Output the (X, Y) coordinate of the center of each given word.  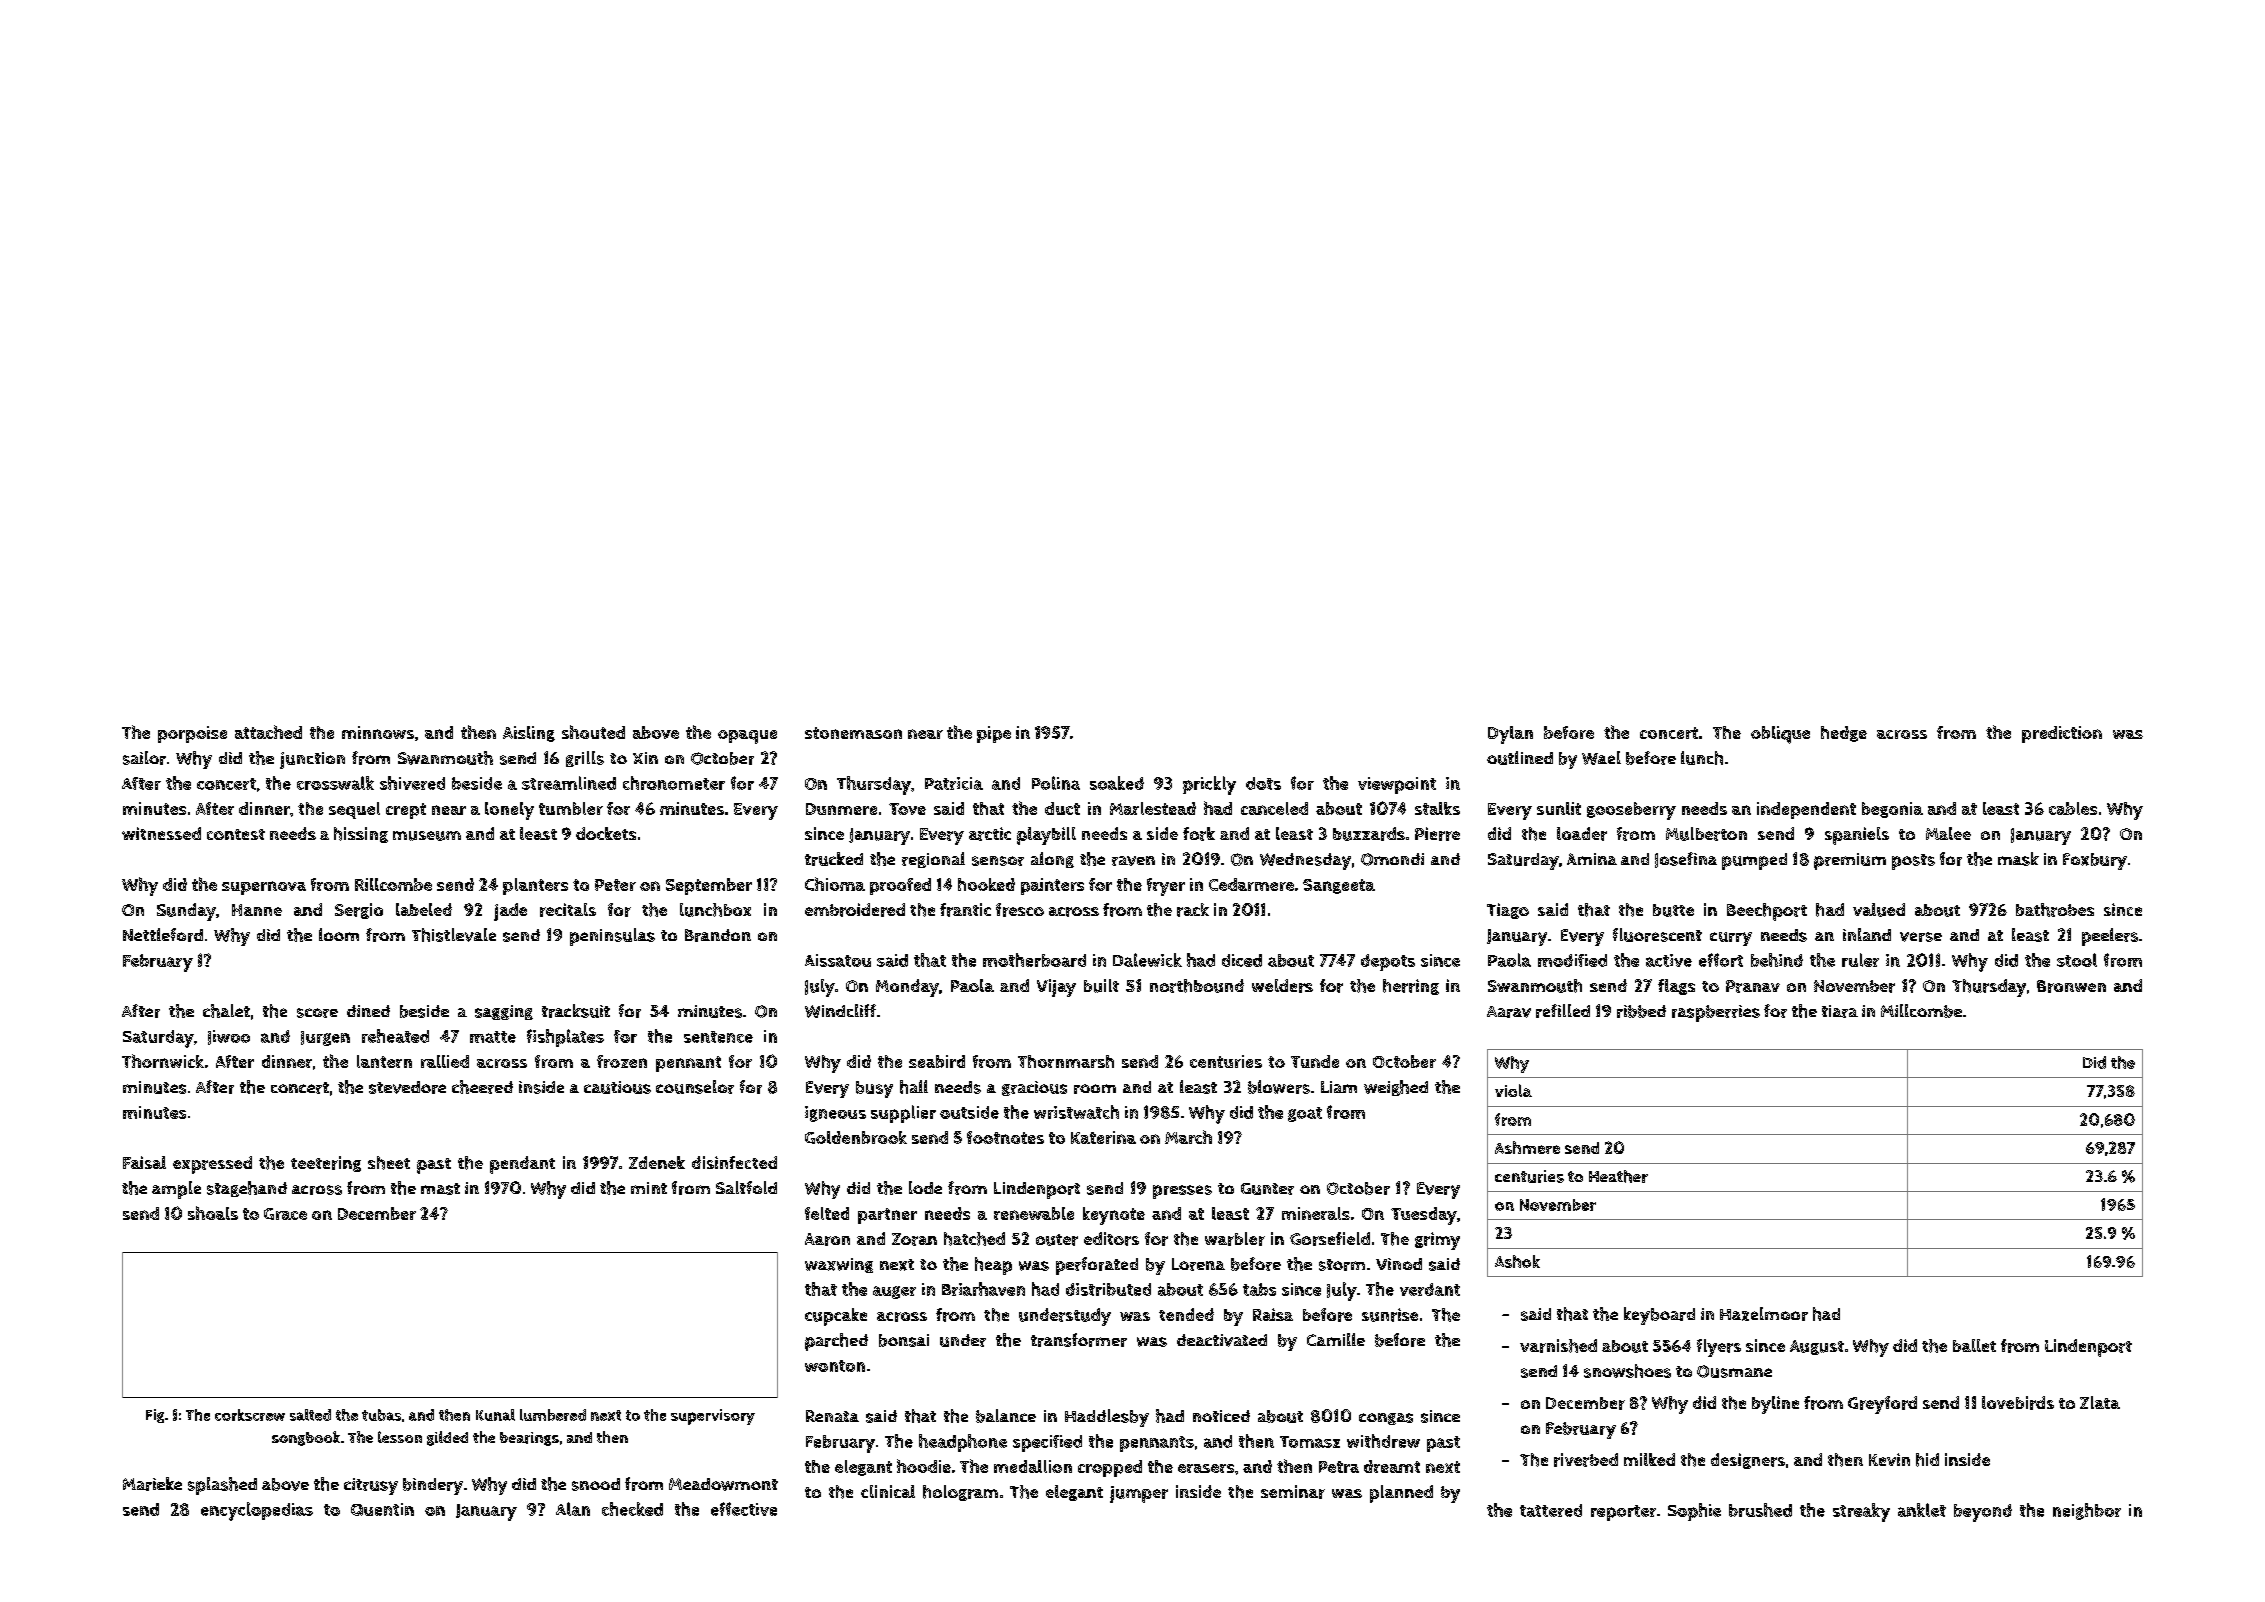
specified (1047, 1443)
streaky (1861, 1512)
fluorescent (1657, 935)
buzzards (1369, 834)
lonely (509, 811)
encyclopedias (257, 1511)
